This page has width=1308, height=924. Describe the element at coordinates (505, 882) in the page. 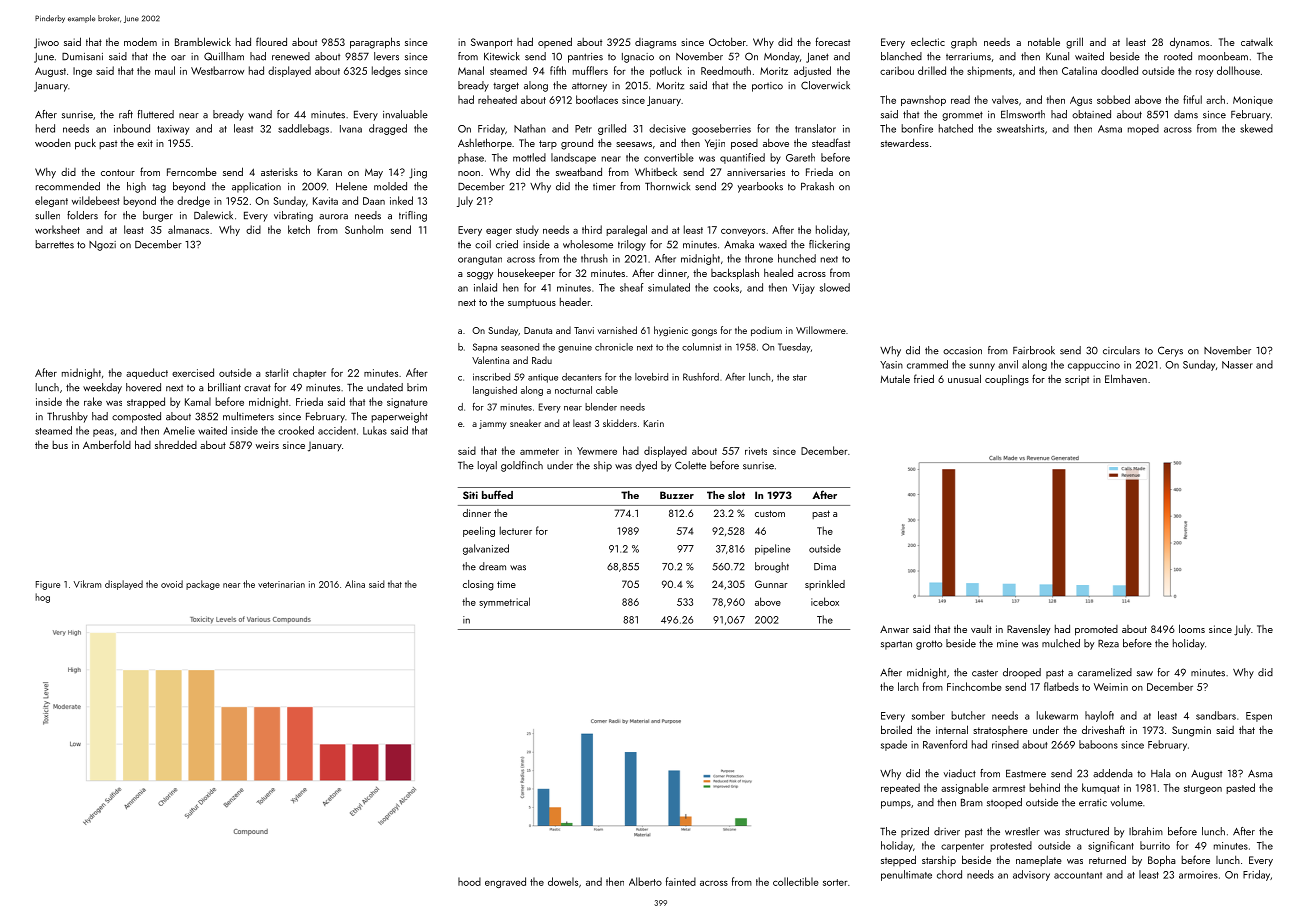

I see `engraved` at that location.
